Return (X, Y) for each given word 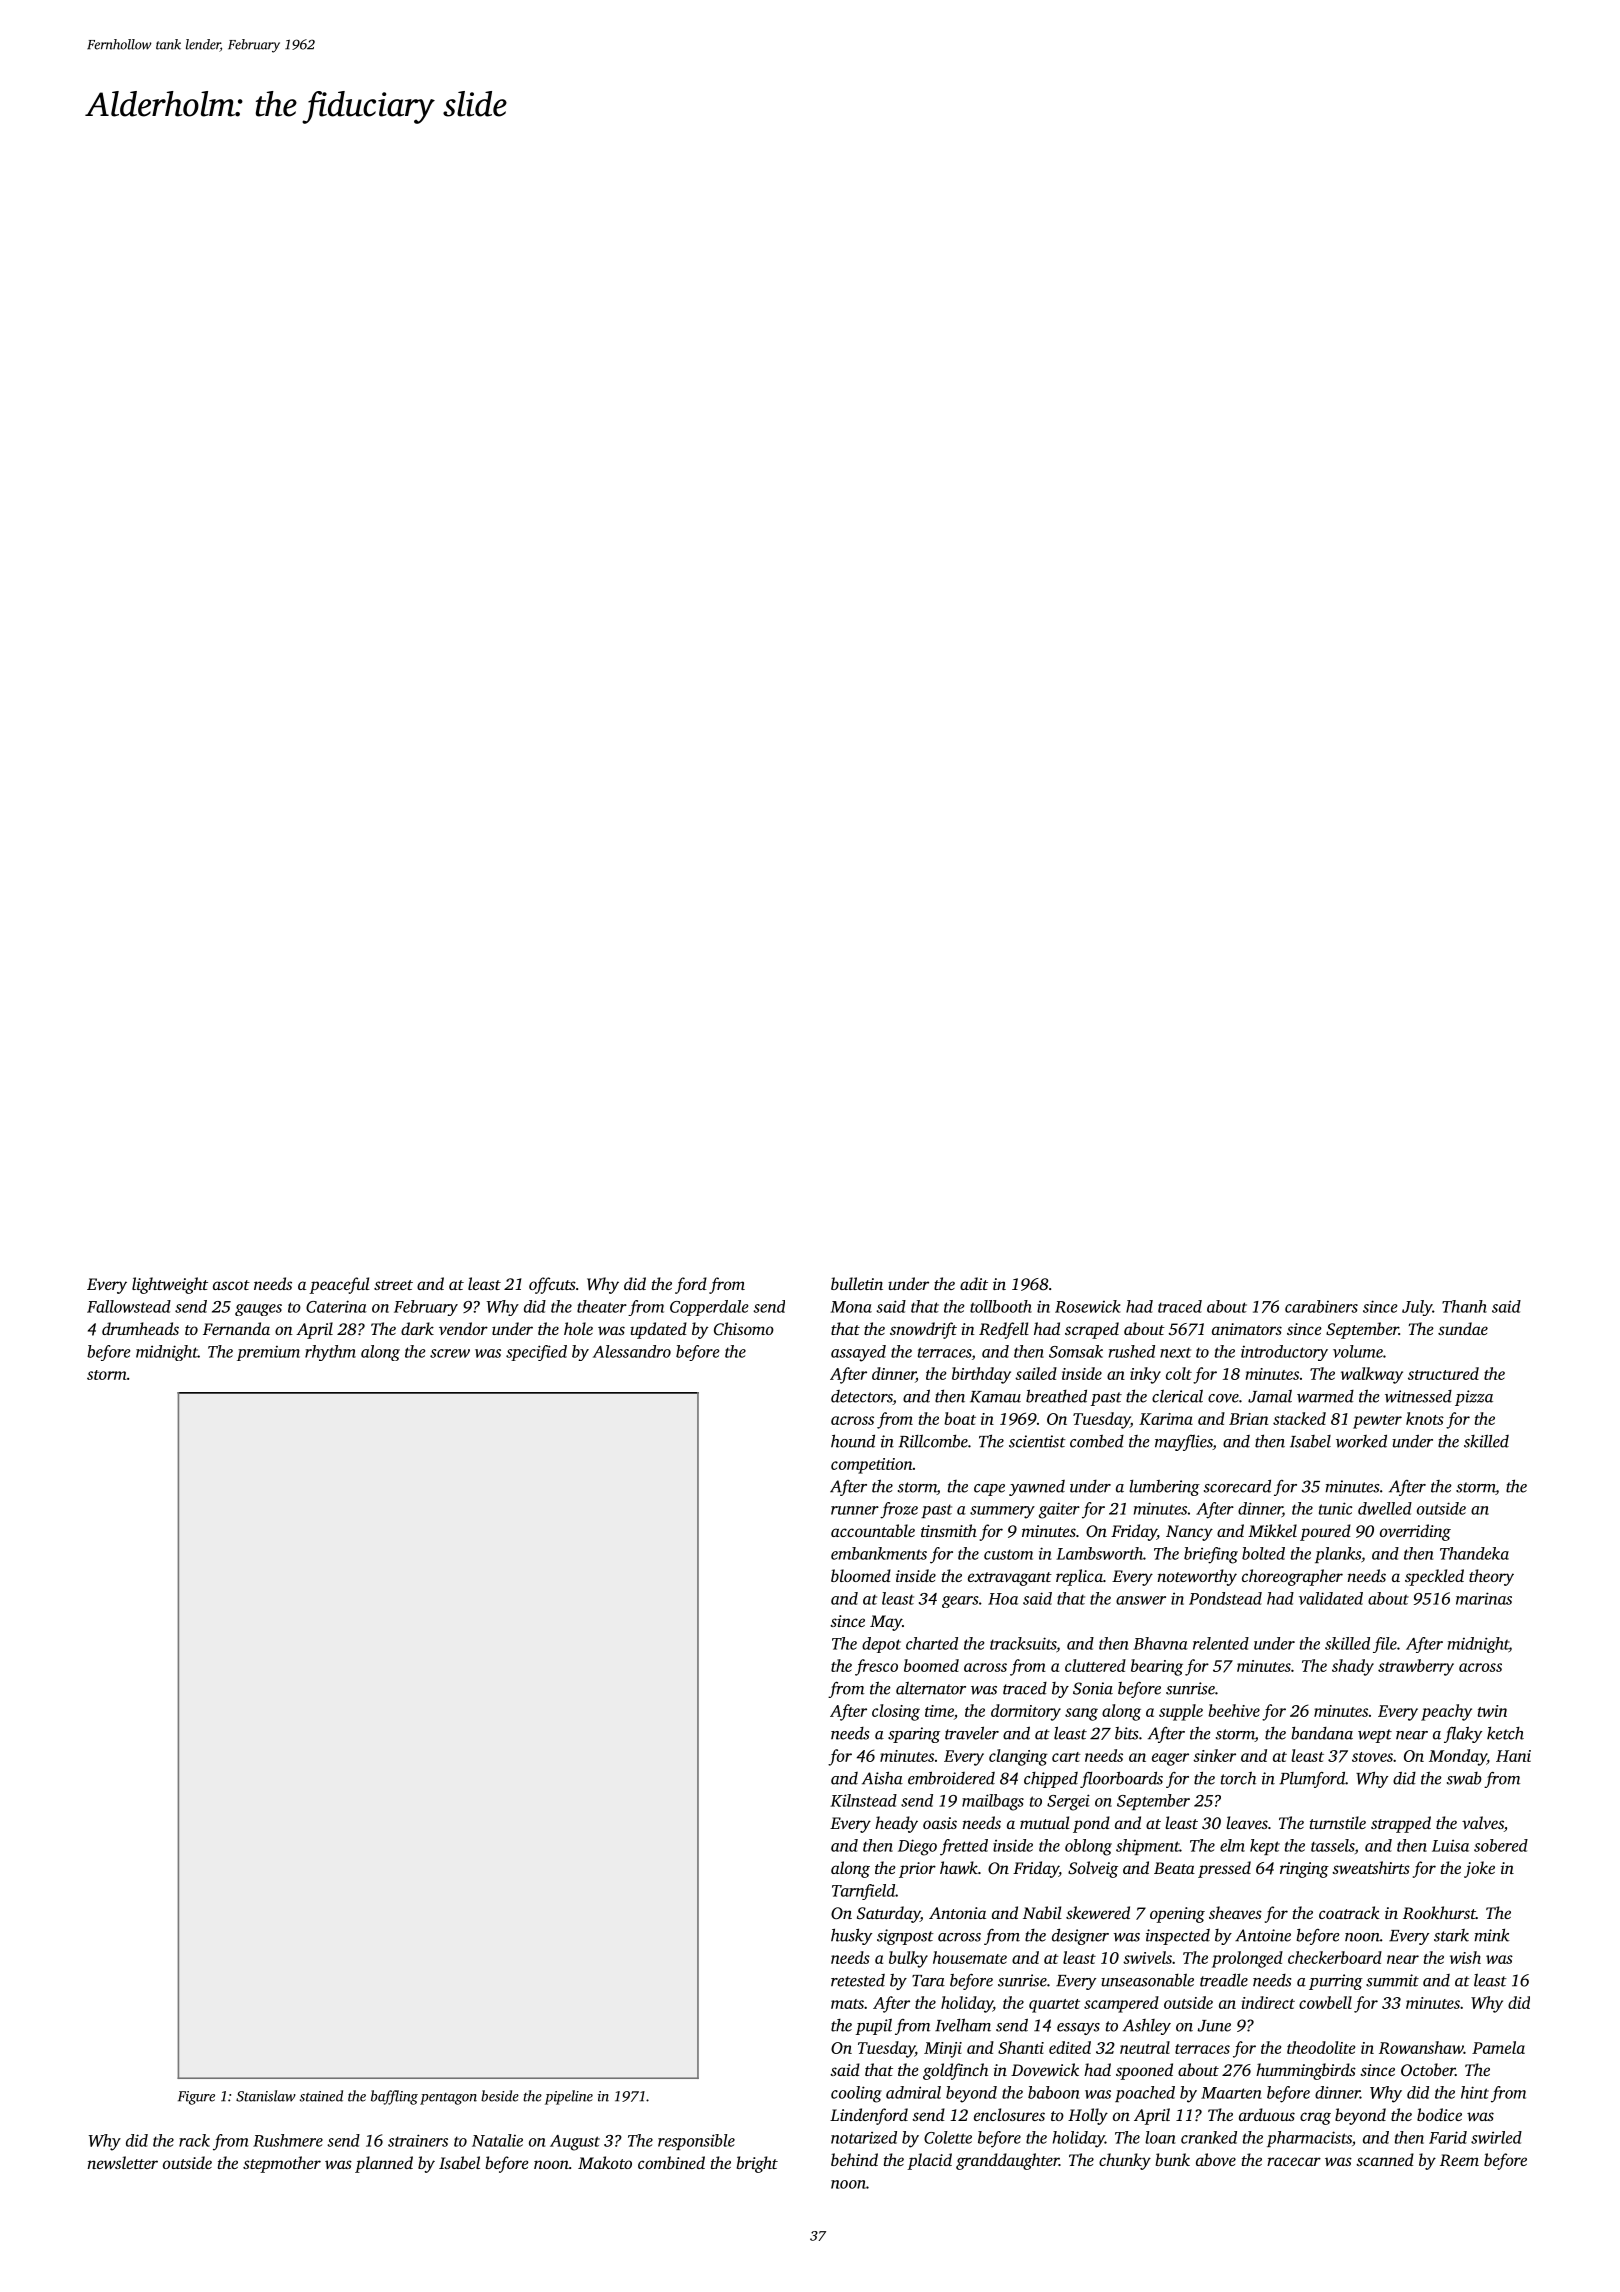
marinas (1484, 1598)
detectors (862, 1397)
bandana (1322, 1733)
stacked (1299, 1418)
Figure (196, 2098)
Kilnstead (863, 1800)
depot (881, 1645)
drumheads (140, 1328)
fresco (876, 1667)
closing (896, 1712)
